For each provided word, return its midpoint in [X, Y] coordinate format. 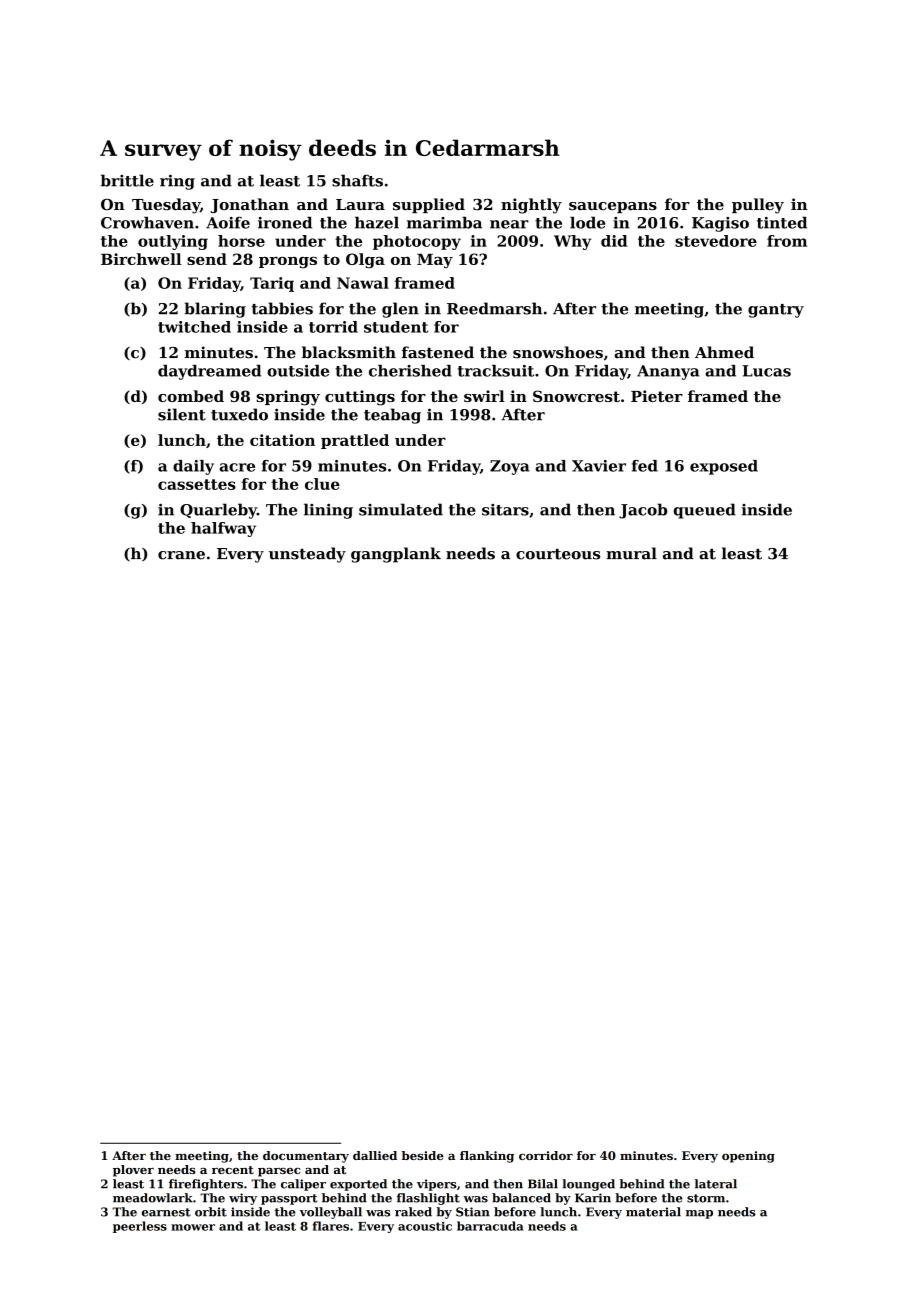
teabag [392, 416]
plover [133, 1171]
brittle [127, 180]
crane [181, 555]
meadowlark [153, 1198]
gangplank [396, 555]
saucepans [613, 207]
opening [748, 1157]
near [509, 224]
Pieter [657, 396]
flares [331, 1226]
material [653, 1212]
